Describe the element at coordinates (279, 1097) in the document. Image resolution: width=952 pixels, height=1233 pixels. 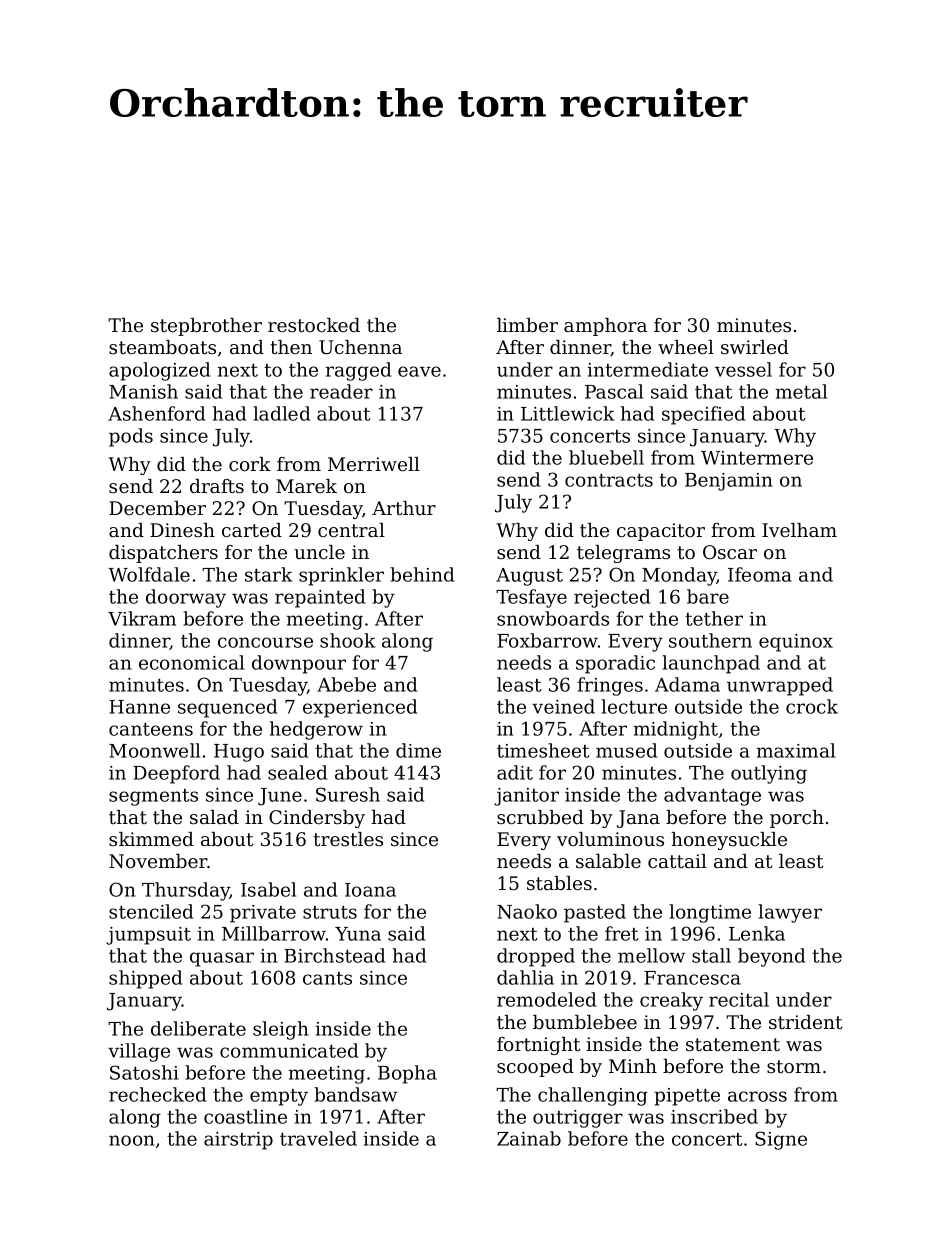
I see `empty` at that location.
